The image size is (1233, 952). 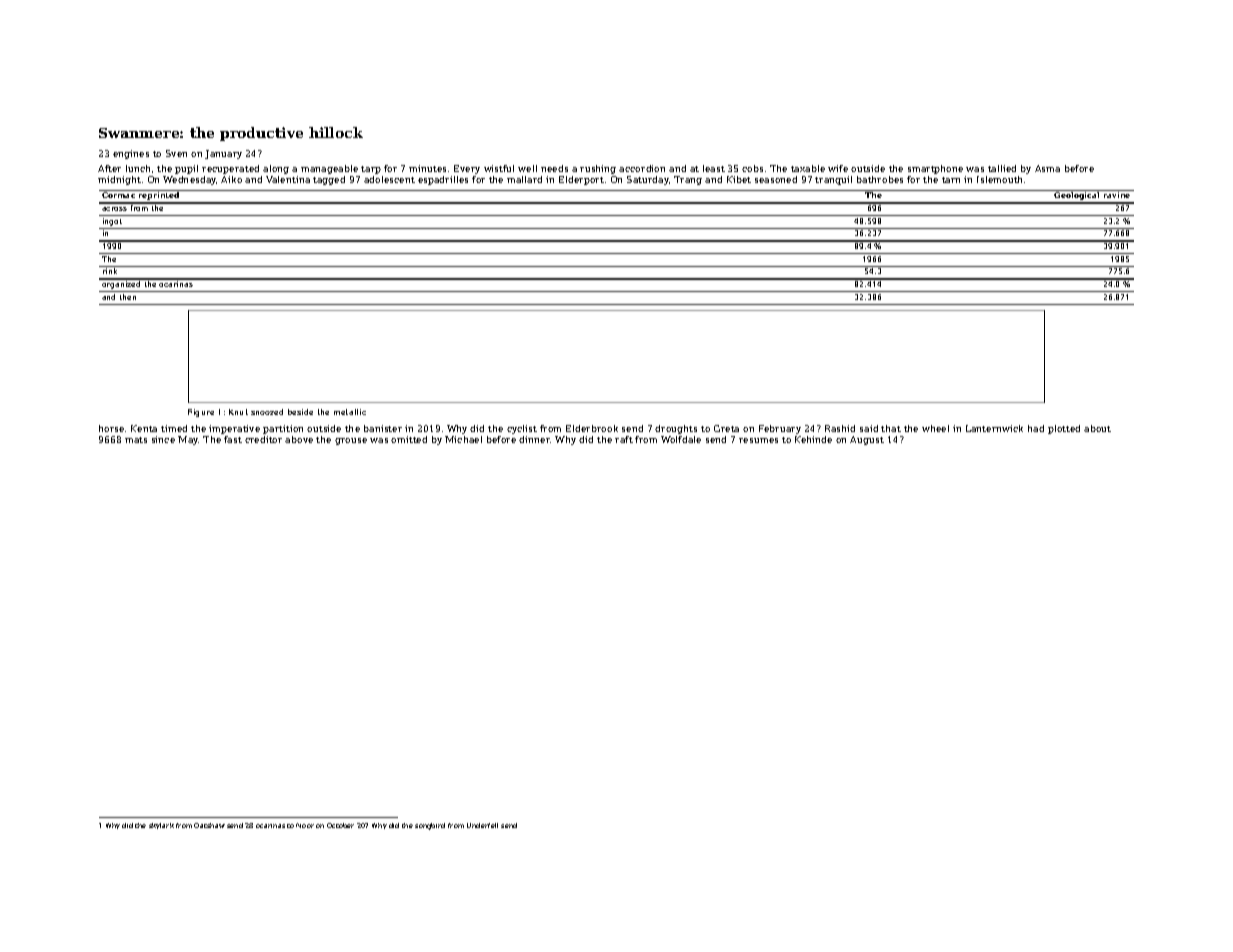 What do you see at coordinates (430, 826) in the screenshot?
I see `songbird` at bounding box center [430, 826].
